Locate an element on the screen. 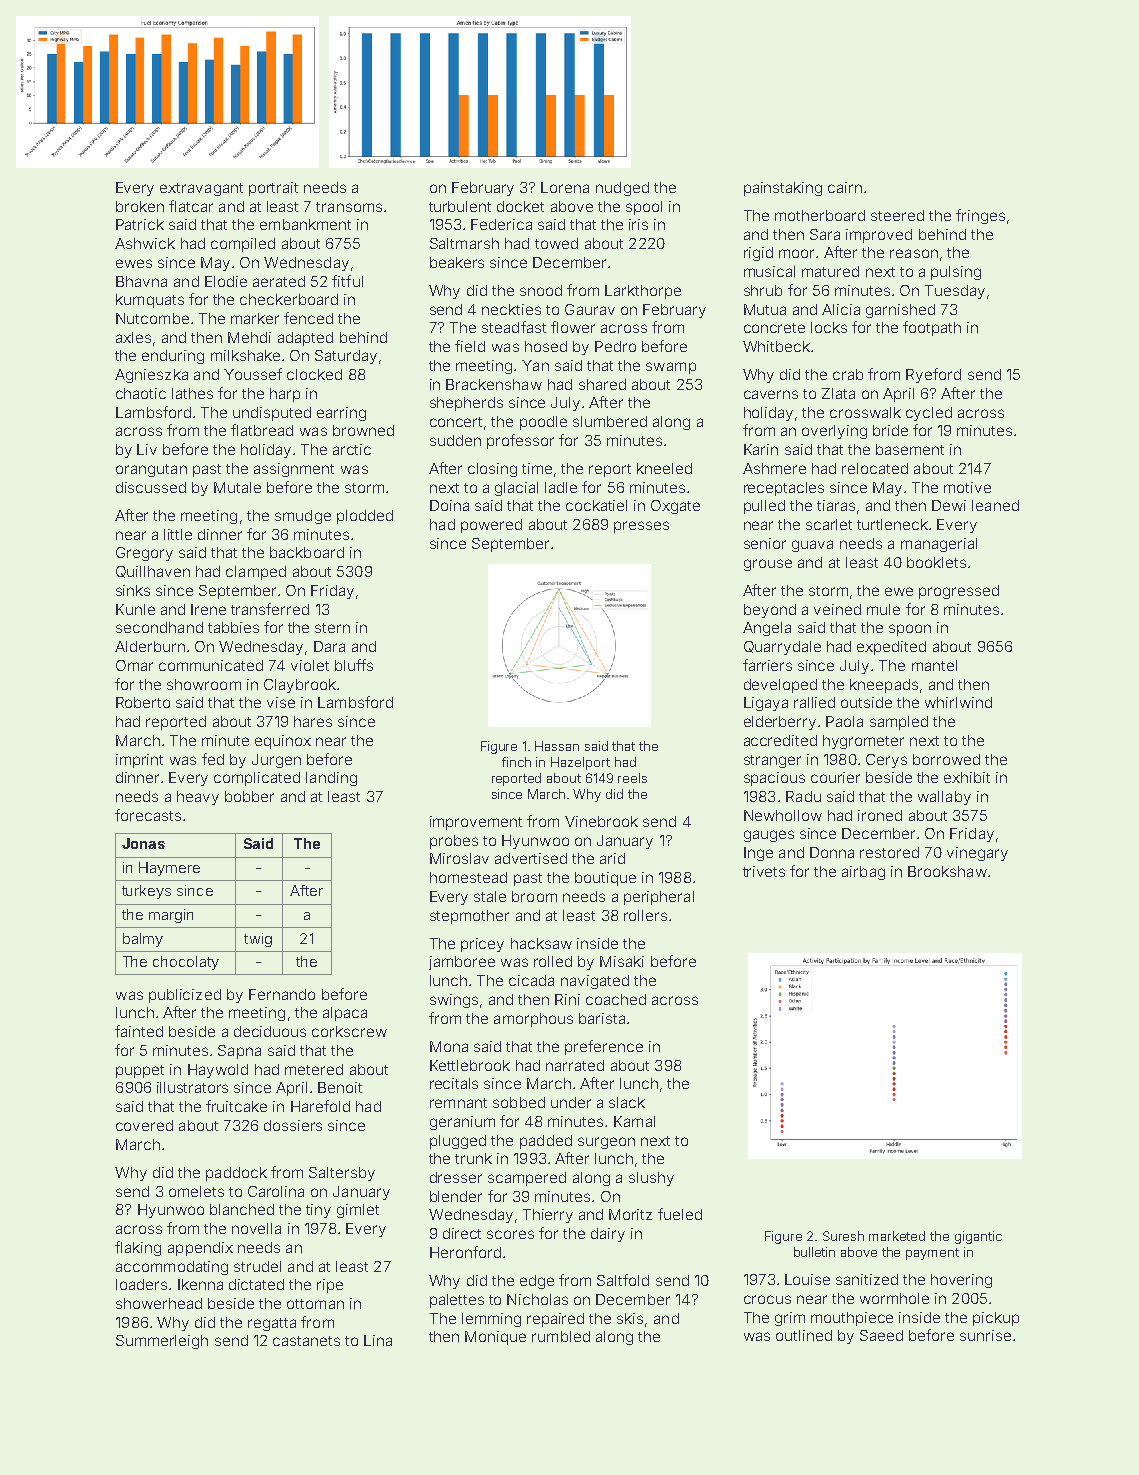 The image size is (1139, 1475). landing is located at coordinates (331, 779).
